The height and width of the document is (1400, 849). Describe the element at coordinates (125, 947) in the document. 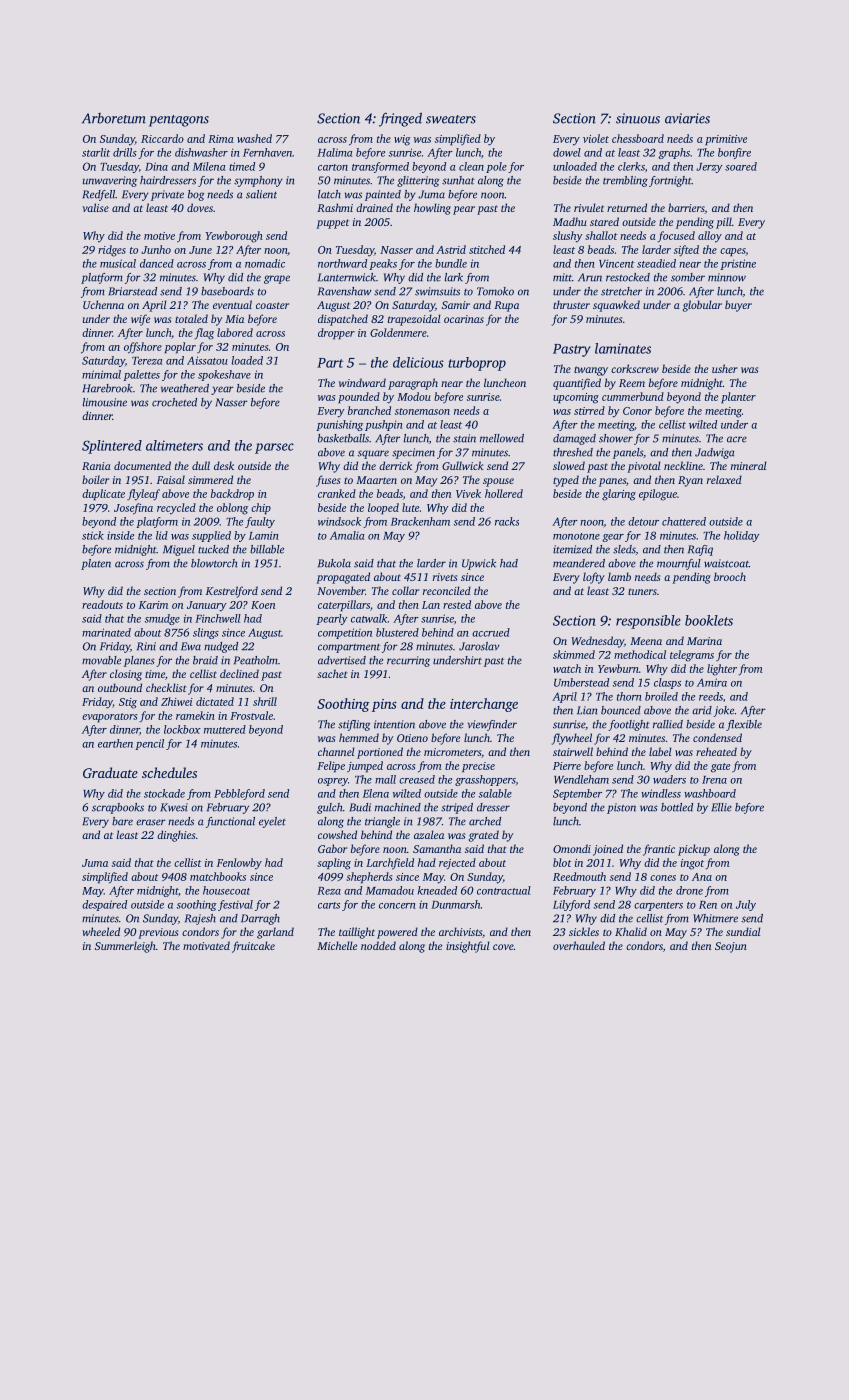

I see `Summerleigh` at that location.
